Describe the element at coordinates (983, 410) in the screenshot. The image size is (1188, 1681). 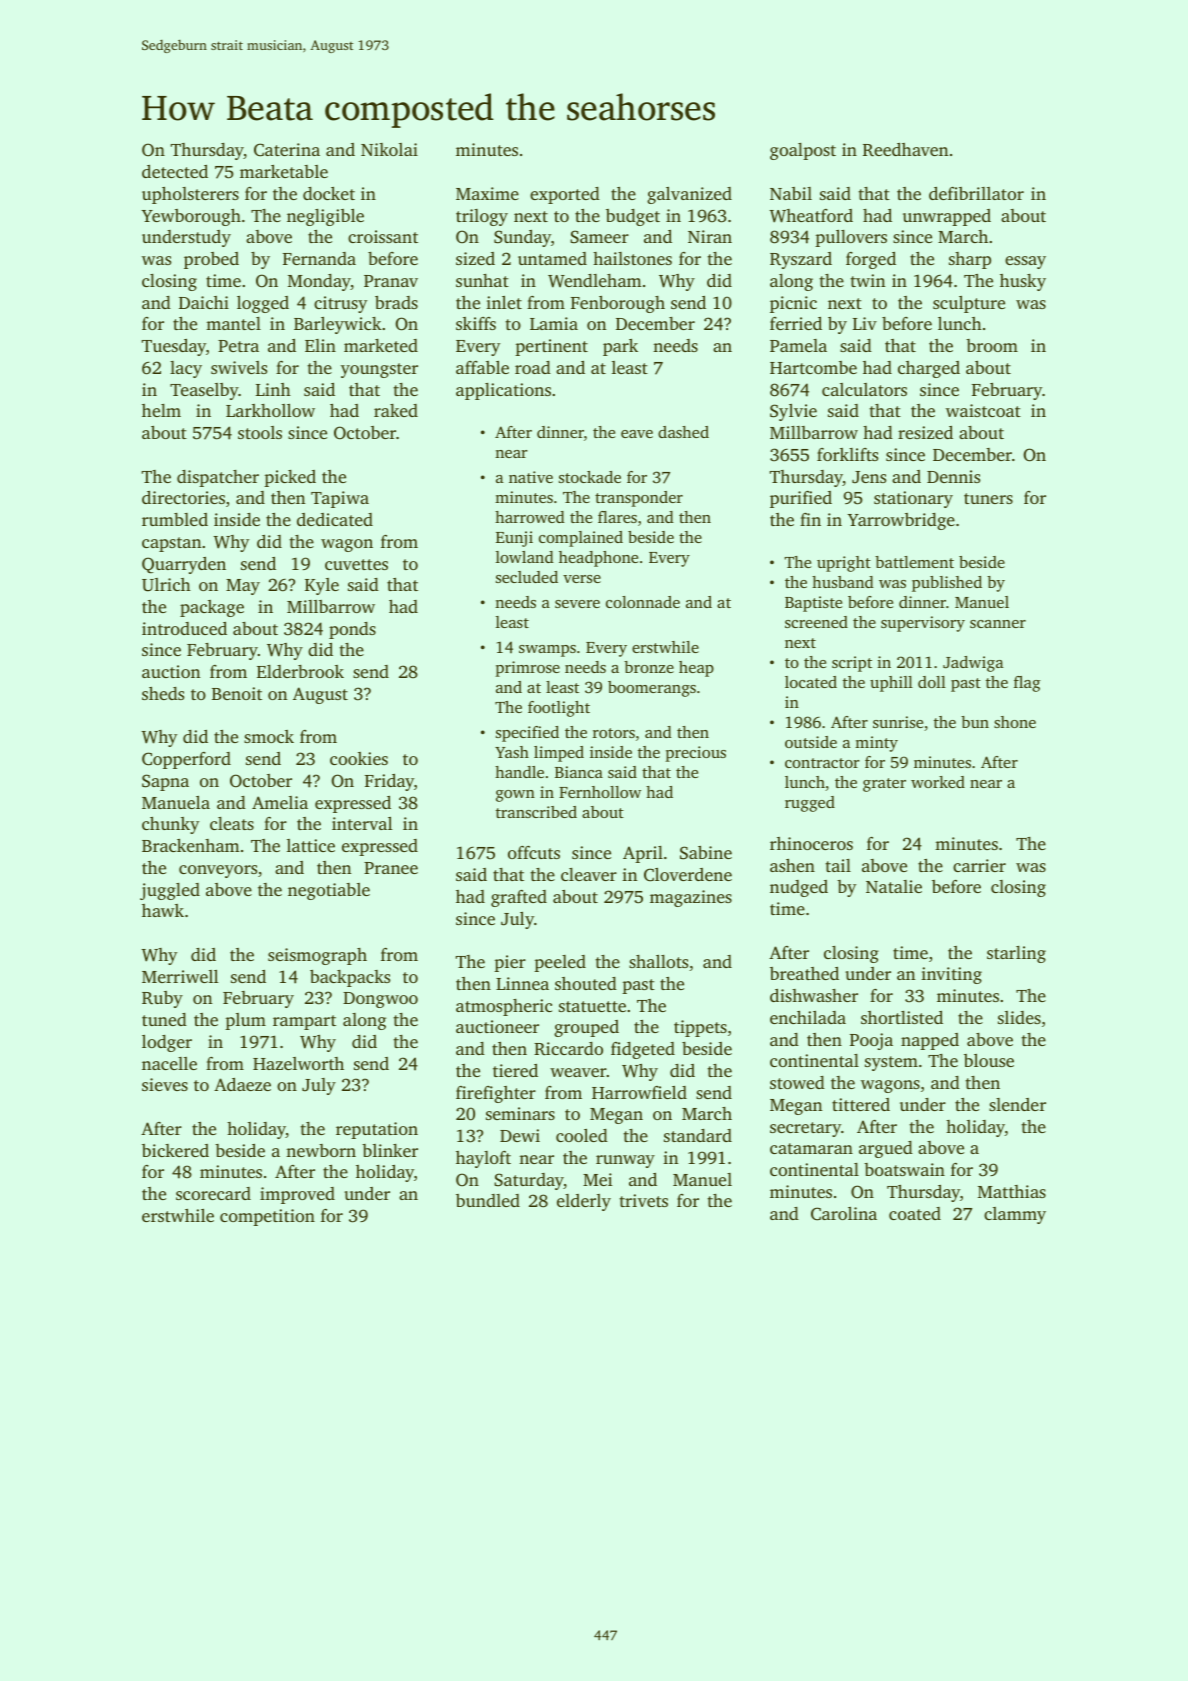
I see `waistcoat` at that location.
